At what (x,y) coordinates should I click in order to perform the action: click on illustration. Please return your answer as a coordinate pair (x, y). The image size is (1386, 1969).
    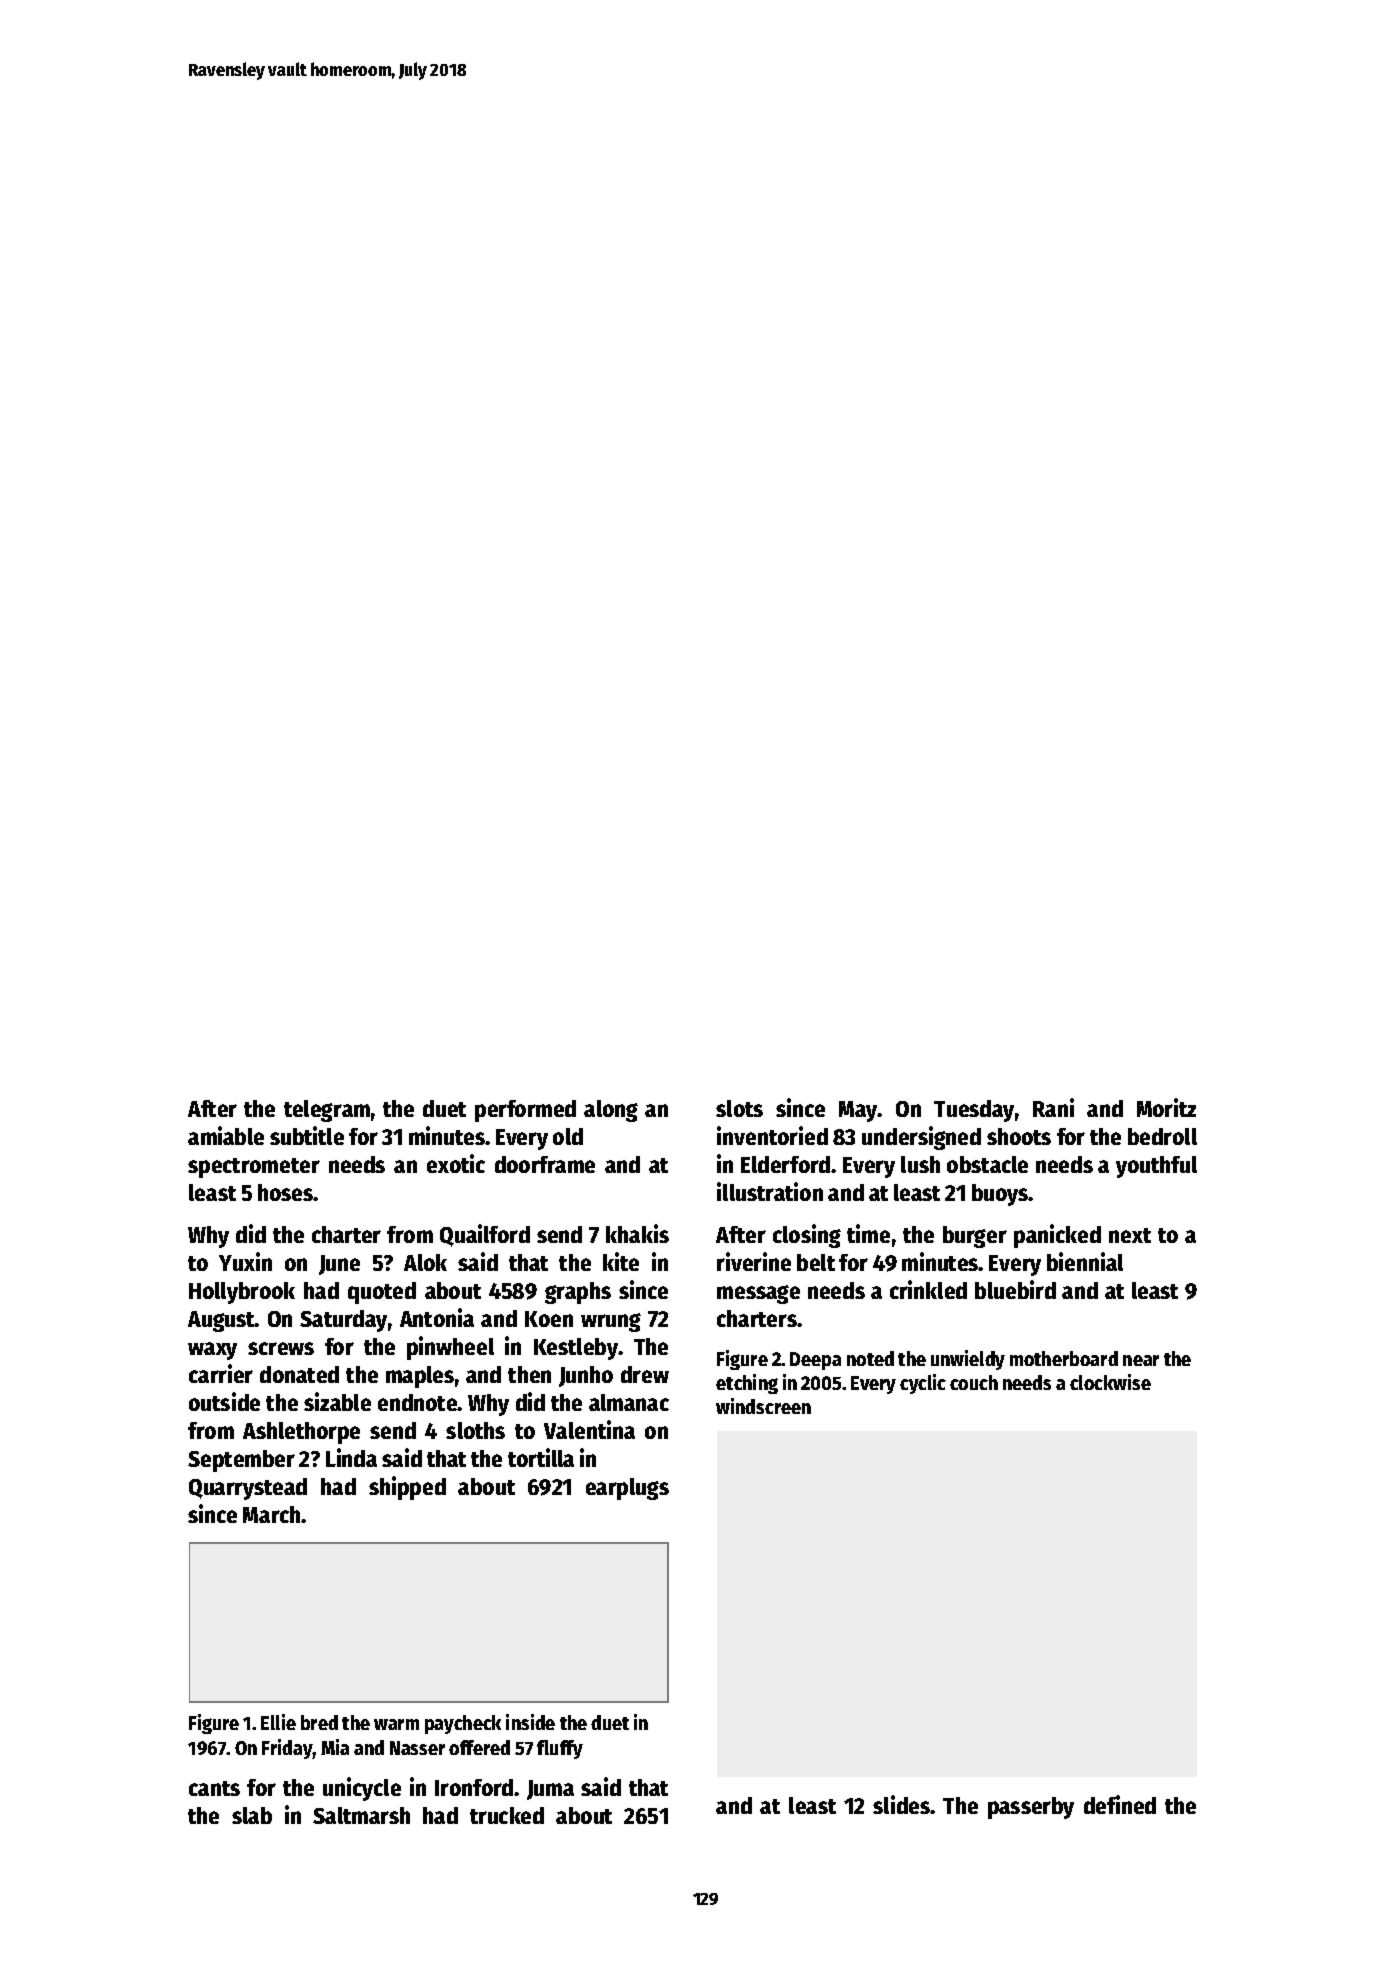
    Looking at the image, I should click on (770, 1191).
